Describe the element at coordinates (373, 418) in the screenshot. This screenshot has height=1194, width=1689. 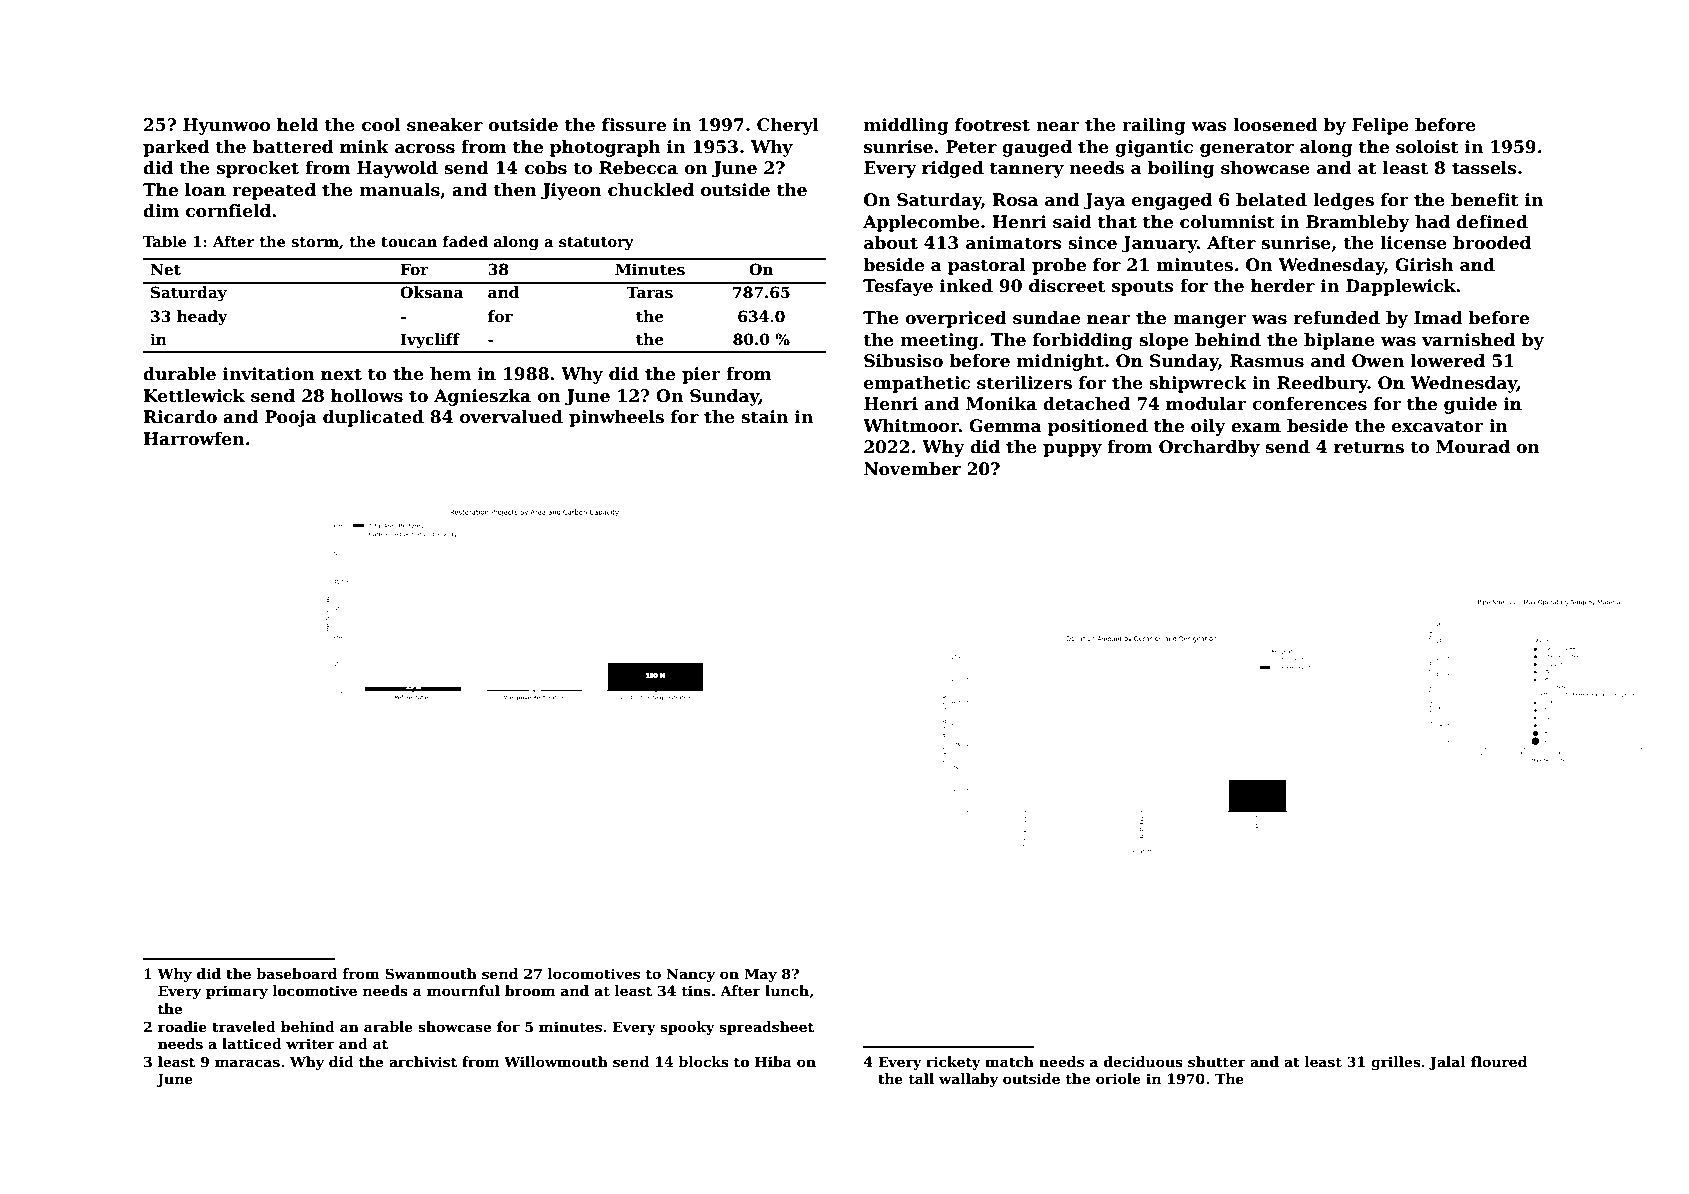
I see `duplicated` at that location.
